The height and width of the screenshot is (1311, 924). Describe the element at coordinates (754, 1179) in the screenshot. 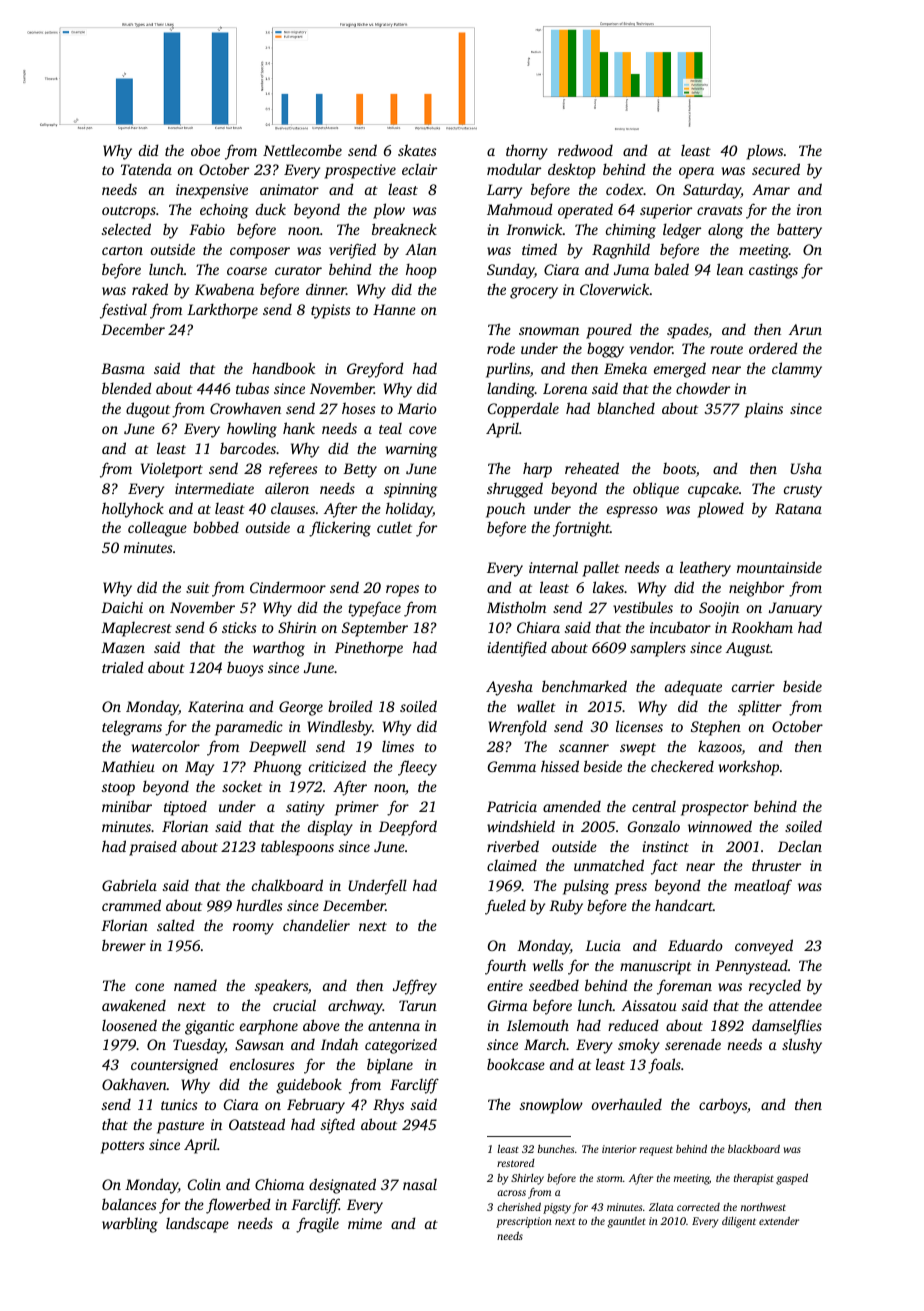

I see `therapist` at that location.
